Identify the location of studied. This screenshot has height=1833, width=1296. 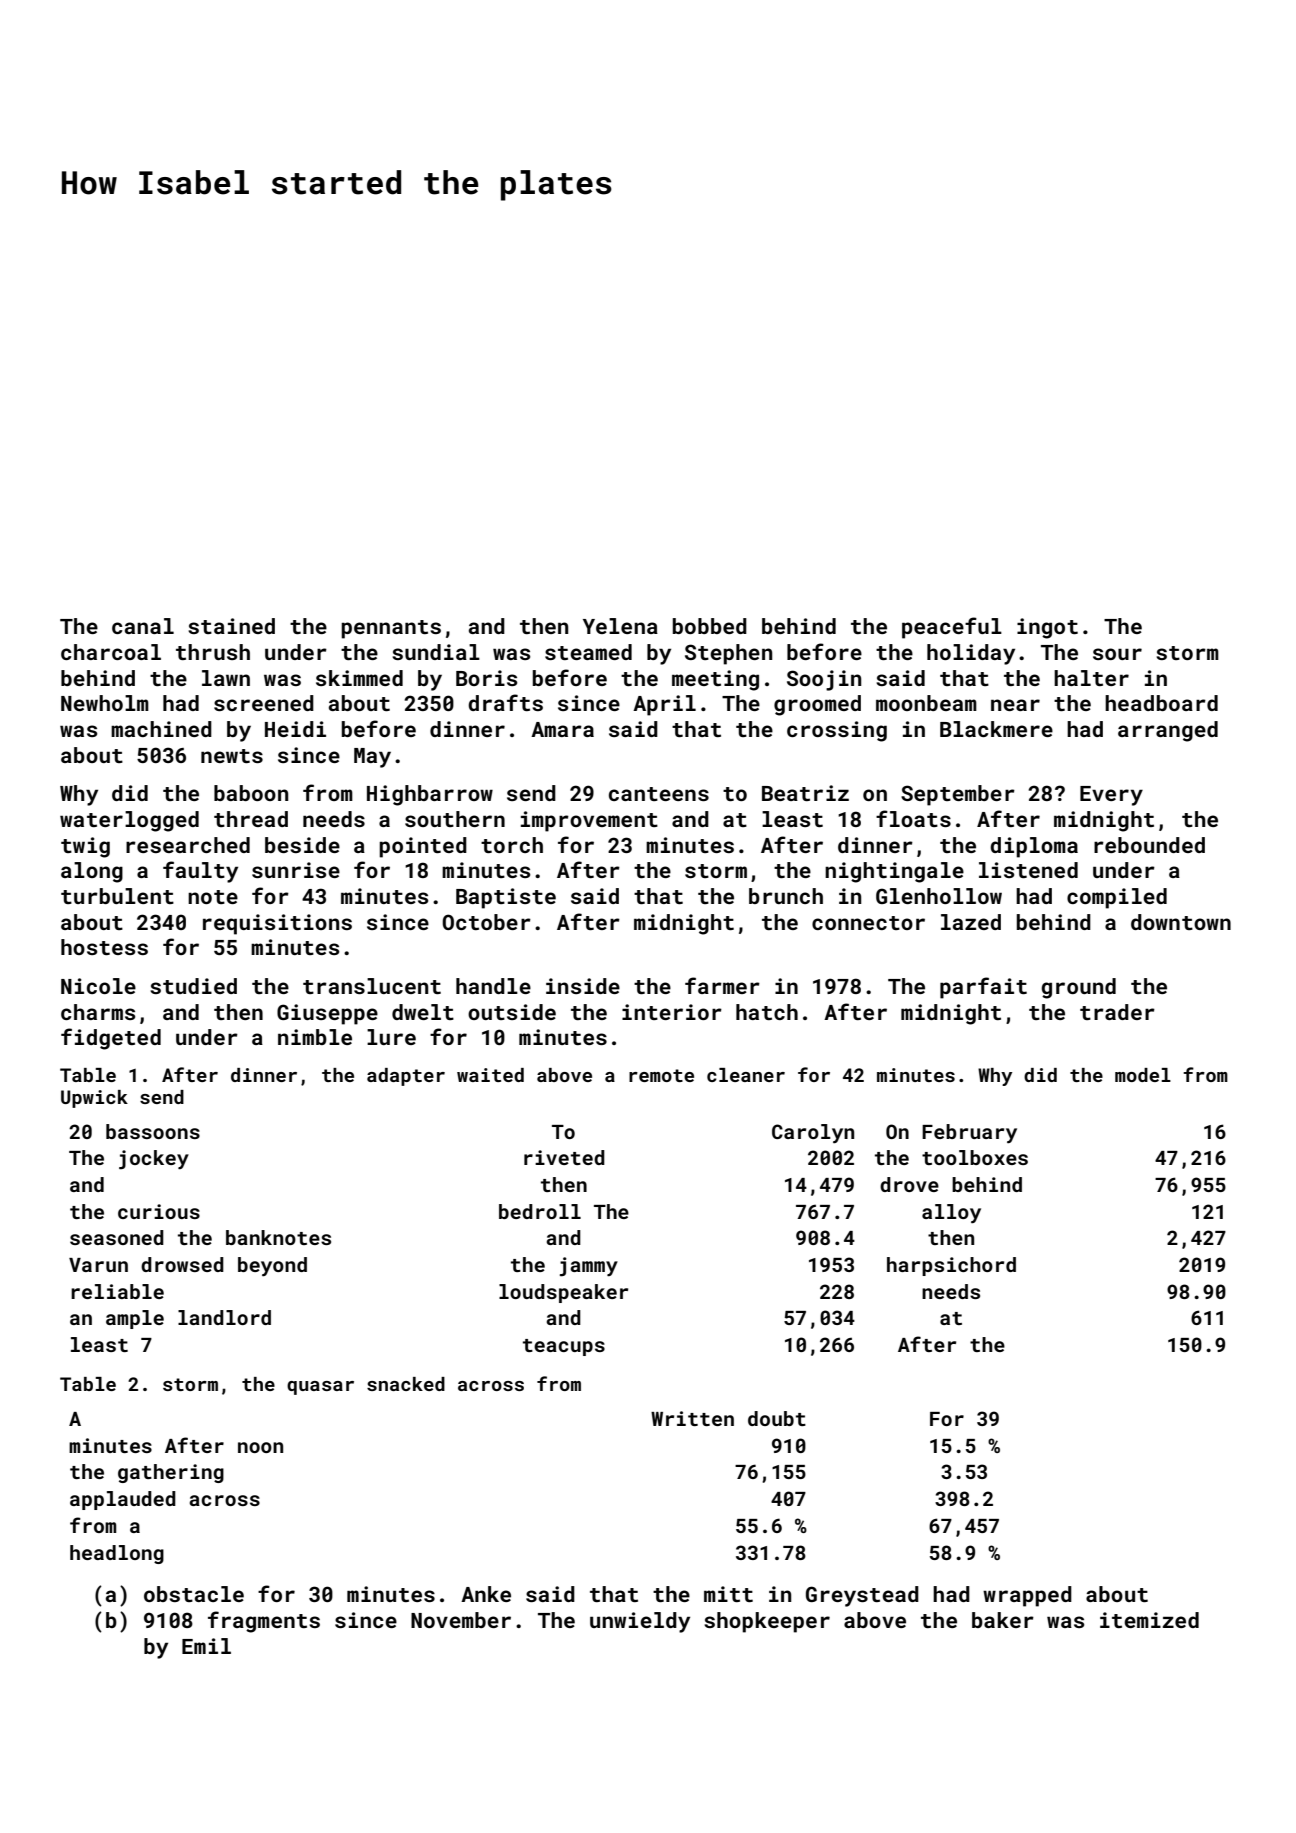
(193, 986).
